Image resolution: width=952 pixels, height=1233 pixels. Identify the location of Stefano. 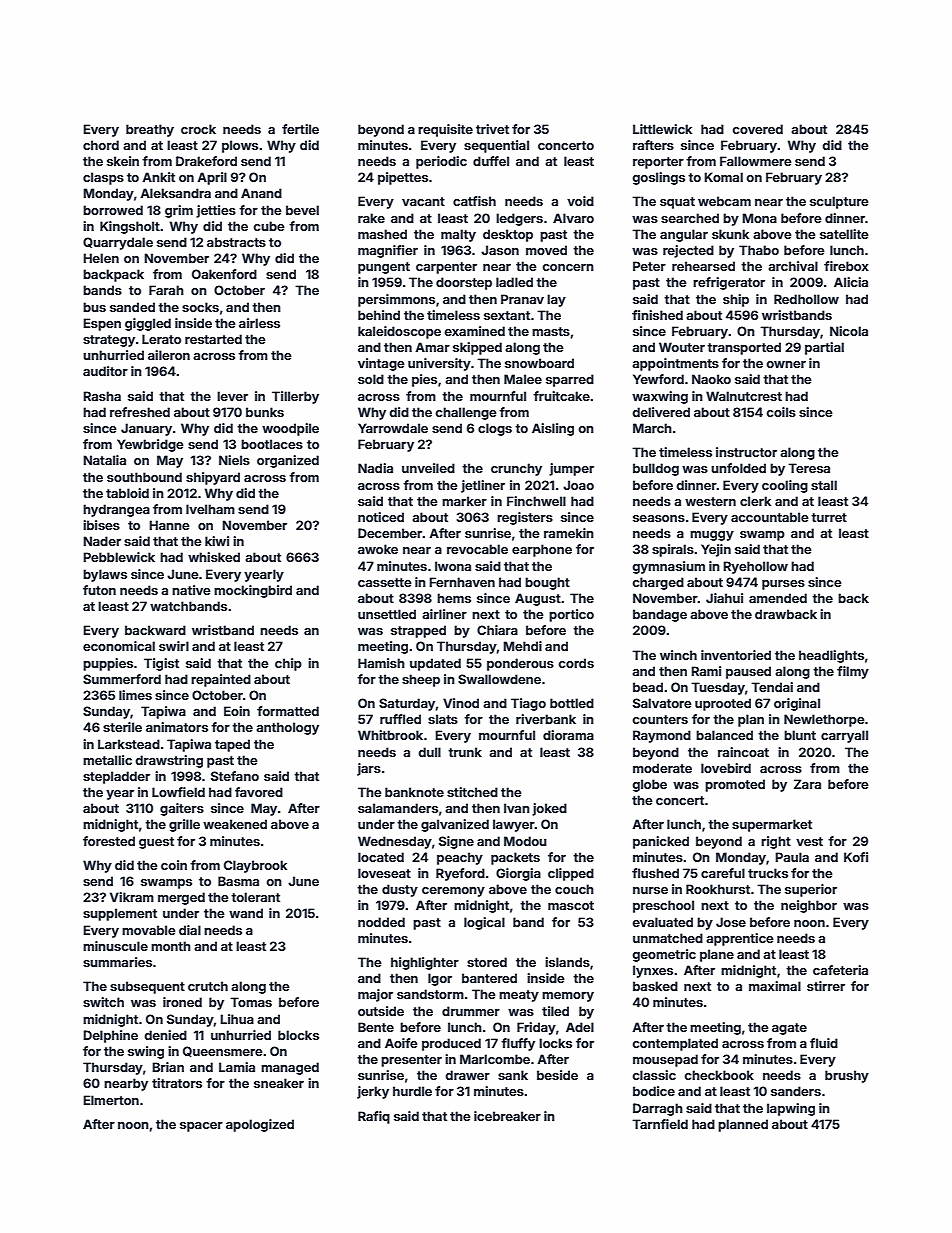
(235, 776).
